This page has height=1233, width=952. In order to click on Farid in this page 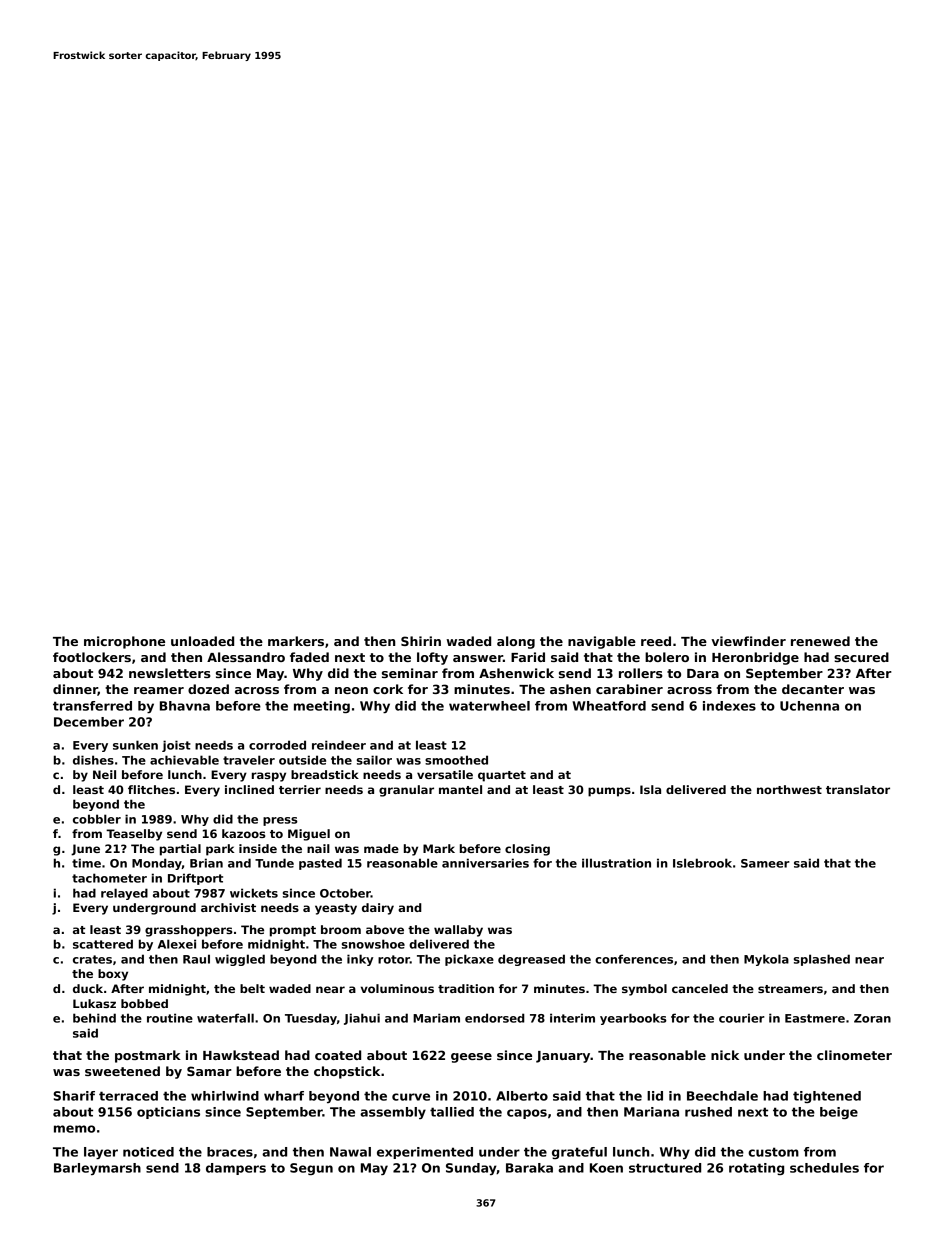, I will do `click(528, 657)`.
